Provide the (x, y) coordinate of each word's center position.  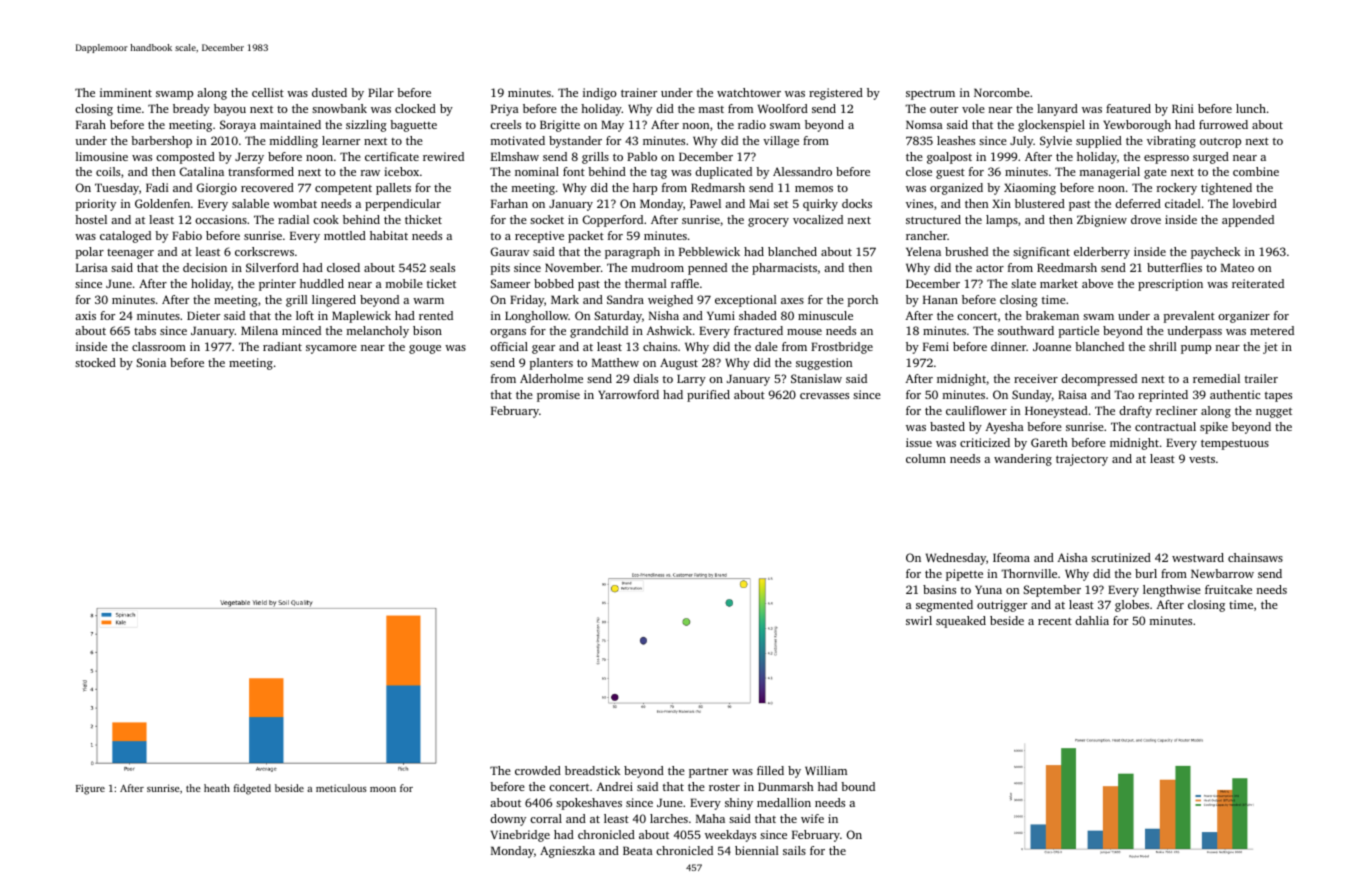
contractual (1165, 426)
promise (558, 396)
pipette (964, 575)
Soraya (238, 126)
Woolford (783, 108)
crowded (538, 770)
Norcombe (1002, 92)
